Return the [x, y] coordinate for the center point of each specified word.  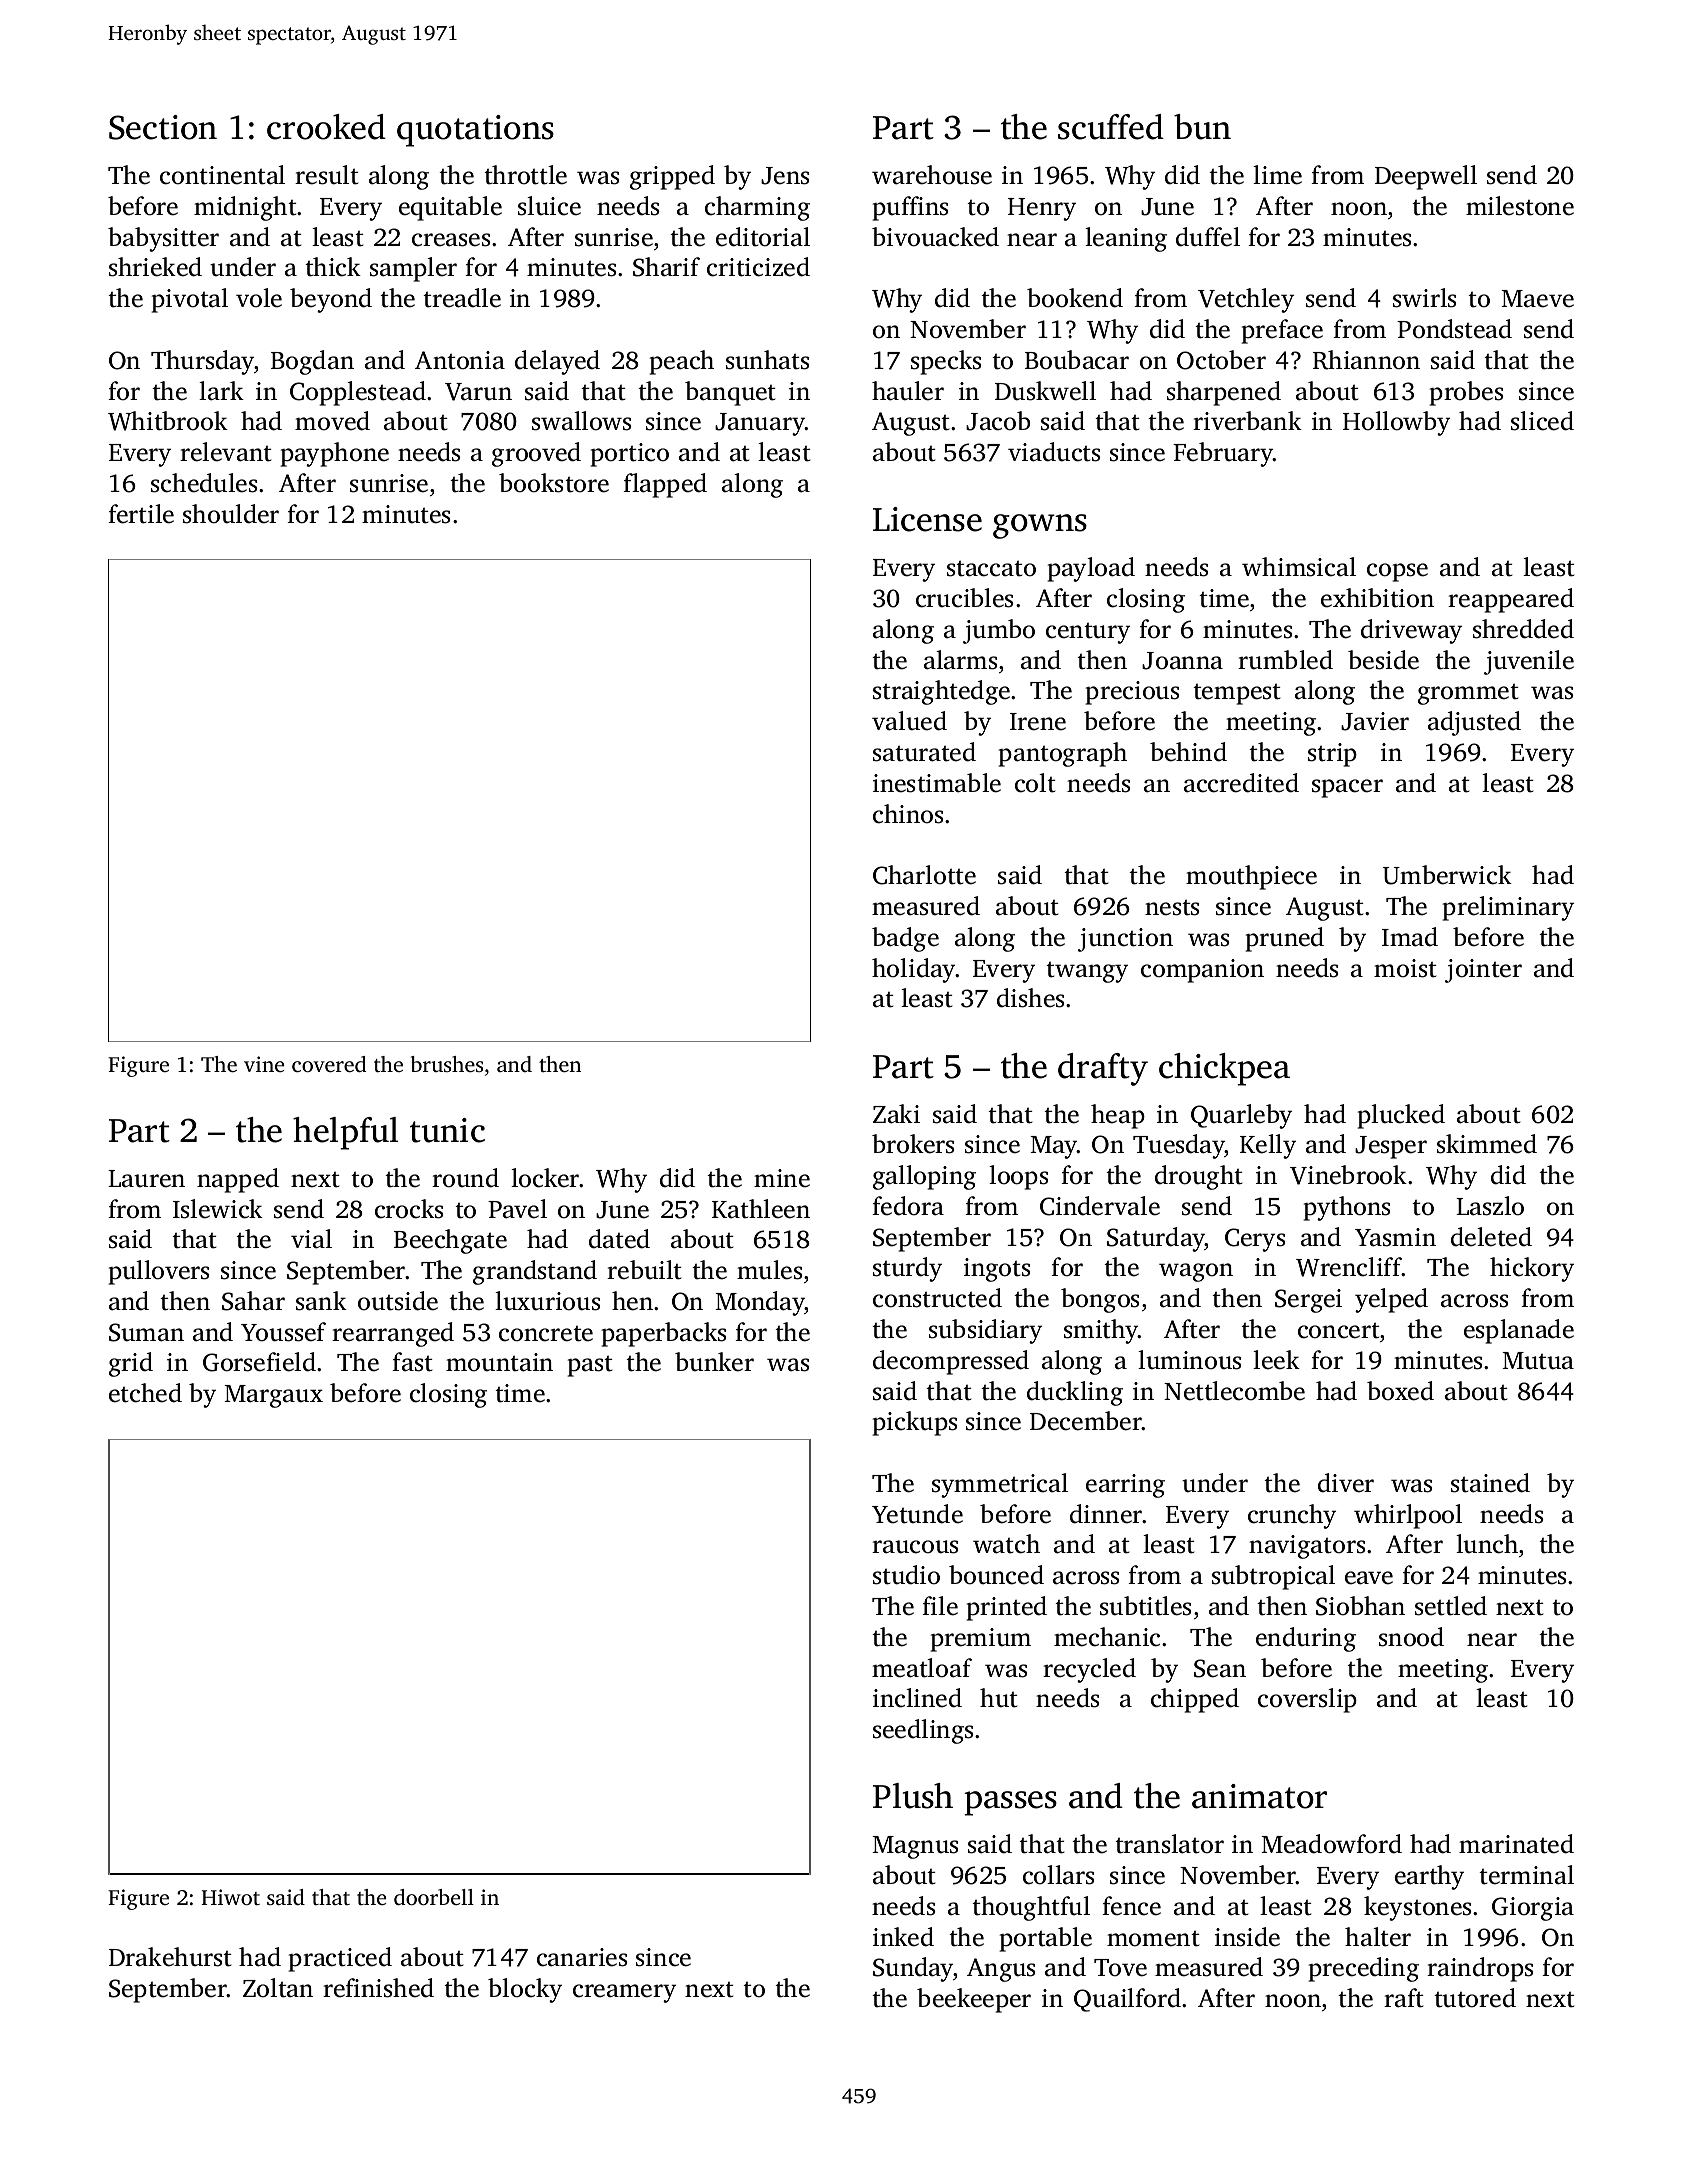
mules [769, 1270]
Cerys [1255, 1240]
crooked [326, 127]
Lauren [146, 1179]
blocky [525, 1990]
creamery [624, 1993]
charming [757, 208]
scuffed [1111, 127]
